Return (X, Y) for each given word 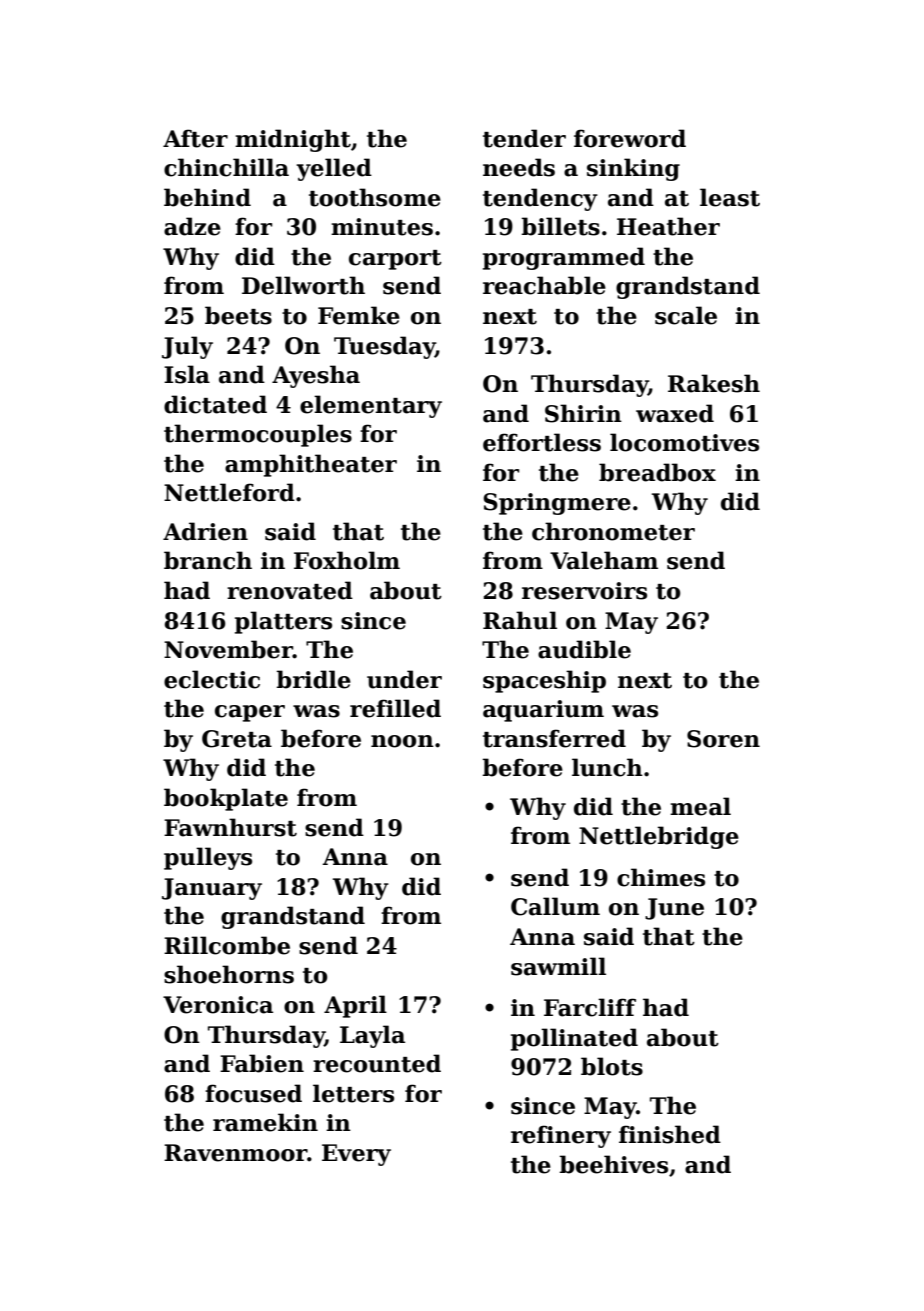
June (674, 909)
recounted (377, 1063)
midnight (293, 140)
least (730, 197)
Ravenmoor (235, 1153)
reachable (544, 285)
